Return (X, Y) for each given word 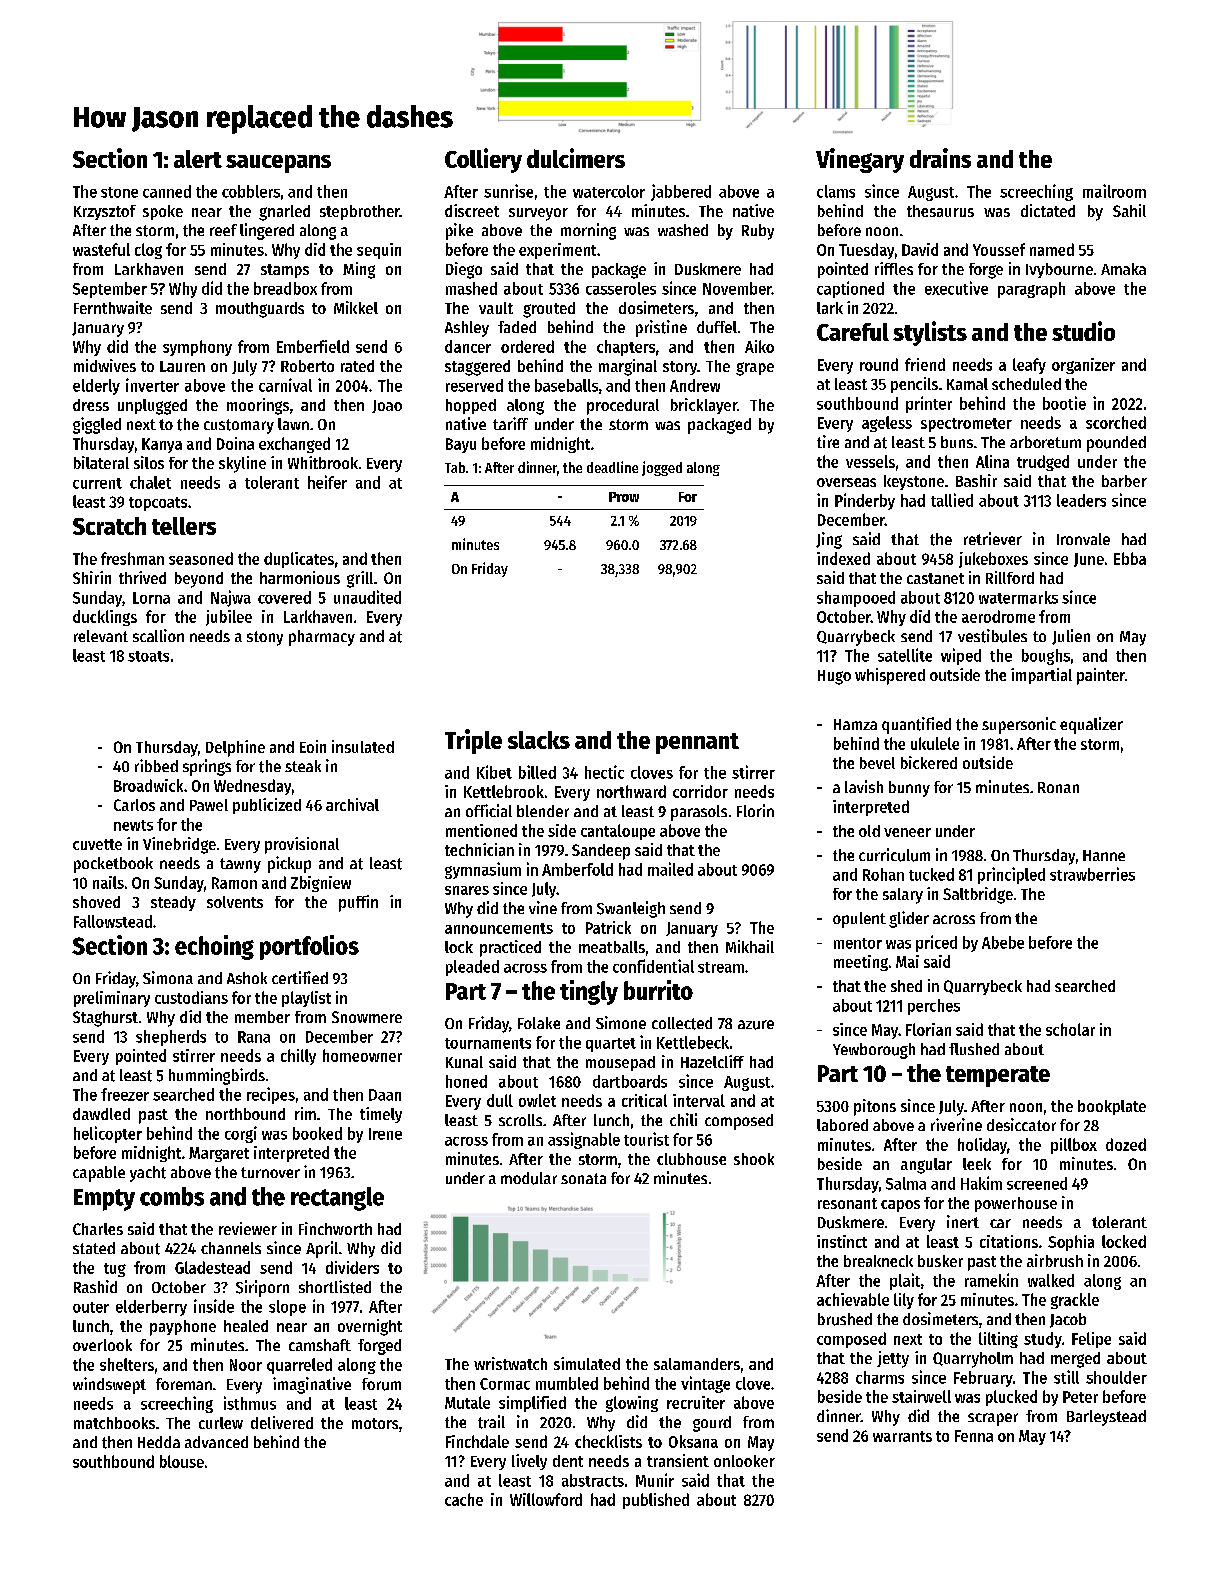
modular (529, 1178)
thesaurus (940, 211)
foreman (184, 1384)
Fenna (974, 1436)
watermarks (1018, 597)
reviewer (248, 1228)
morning (588, 231)
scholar (1070, 1029)
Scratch (109, 526)
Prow (624, 497)
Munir (655, 1480)
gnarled (284, 213)
